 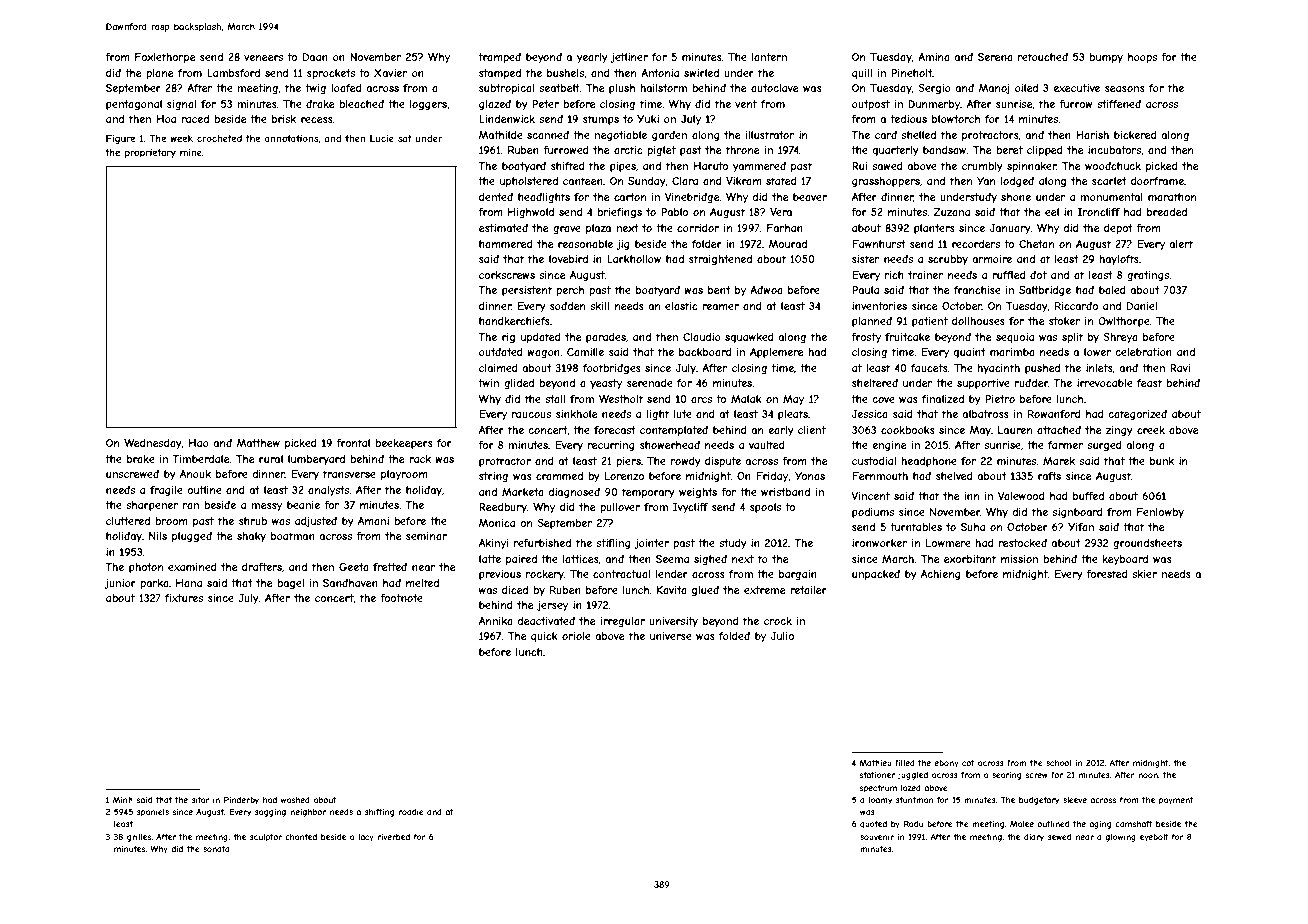 What do you see at coordinates (690, 508) in the screenshot?
I see `Ivycliff` at bounding box center [690, 508].
